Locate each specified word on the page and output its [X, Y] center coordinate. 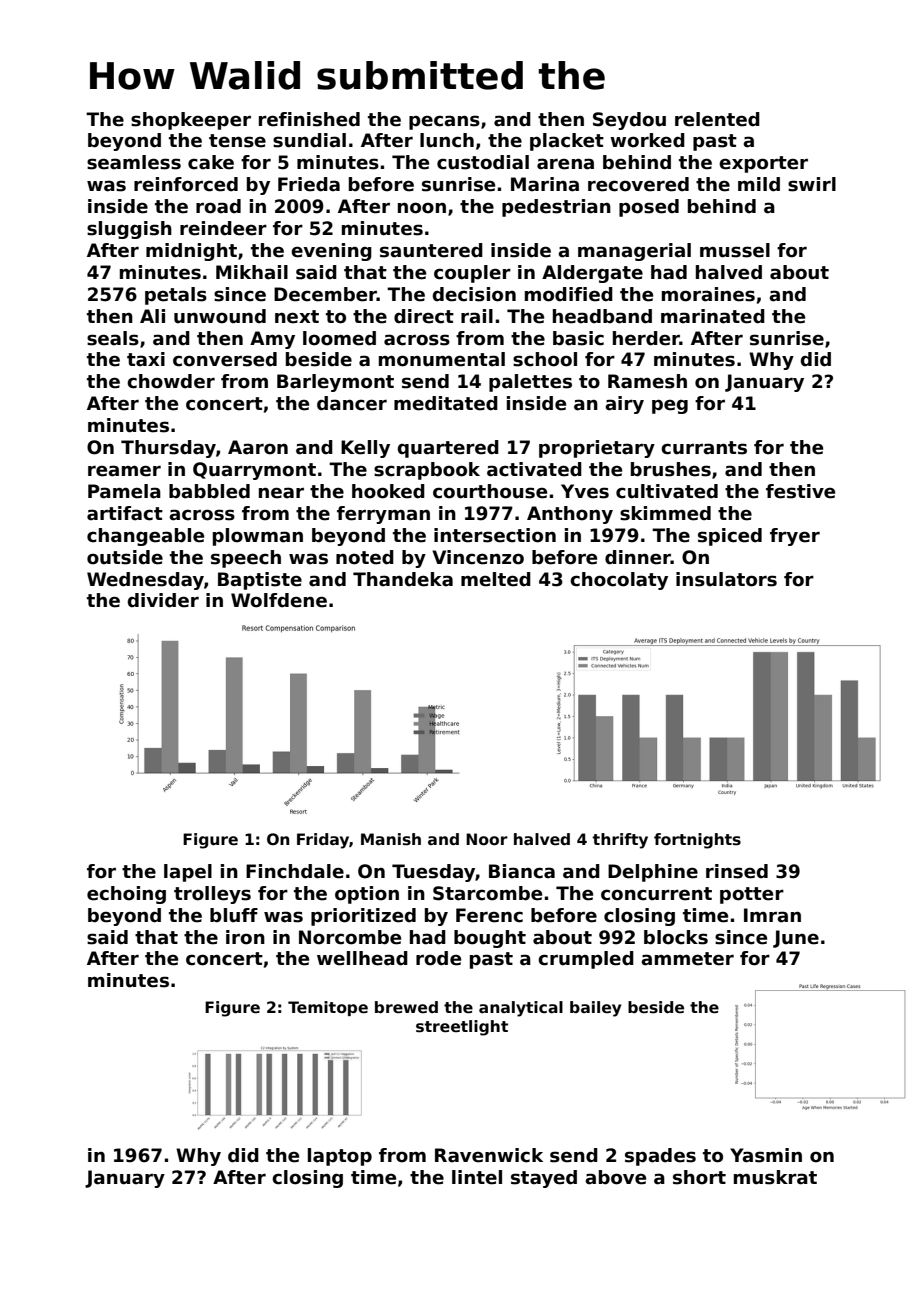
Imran [772, 915]
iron [245, 937]
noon [422, 208]
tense [237, 141]
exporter [763, 164]
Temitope [328, 1008]
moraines [708, 294]
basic [578, 338]
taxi [146, 359]
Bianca [522, 871]
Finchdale [295, 871]
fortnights [697, 841]
